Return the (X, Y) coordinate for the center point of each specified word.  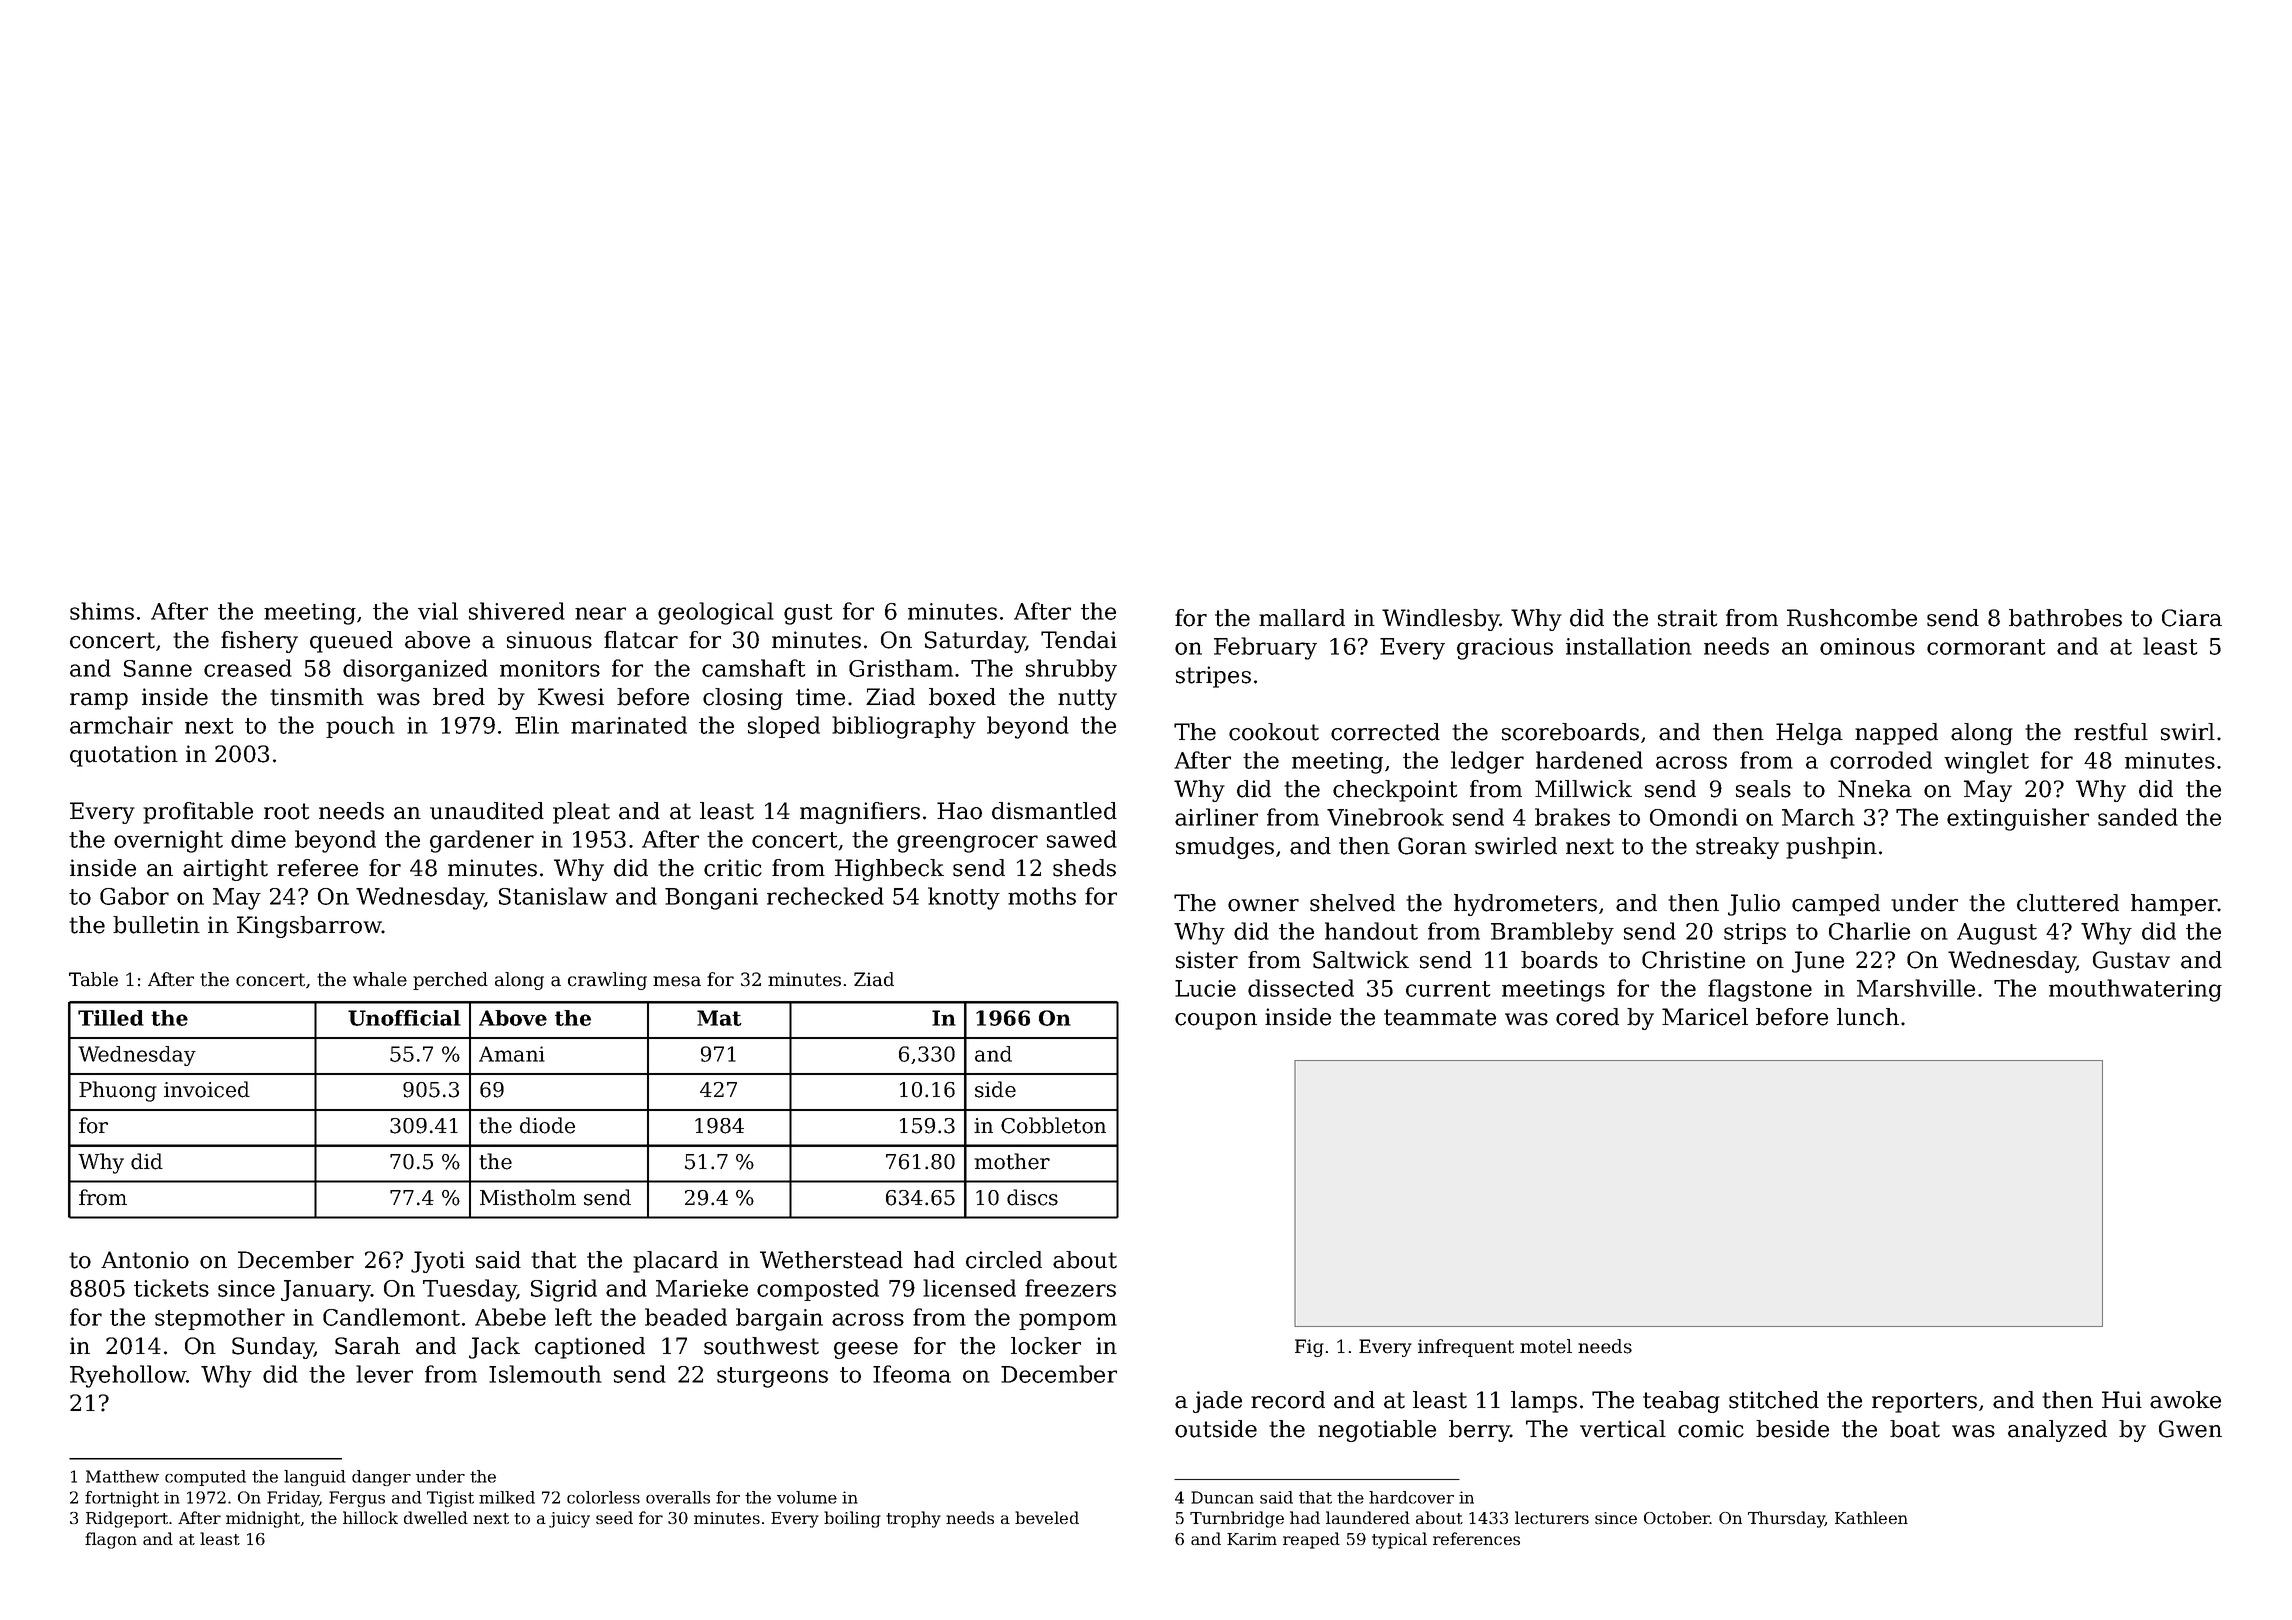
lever (384, 1374)
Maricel (1705, 1017)
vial (438, 611)
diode (547, 1125)
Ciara (2192, 618)
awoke (2185, 1400)
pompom (1068, 1321)
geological (716, 613)
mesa (677, 981)
